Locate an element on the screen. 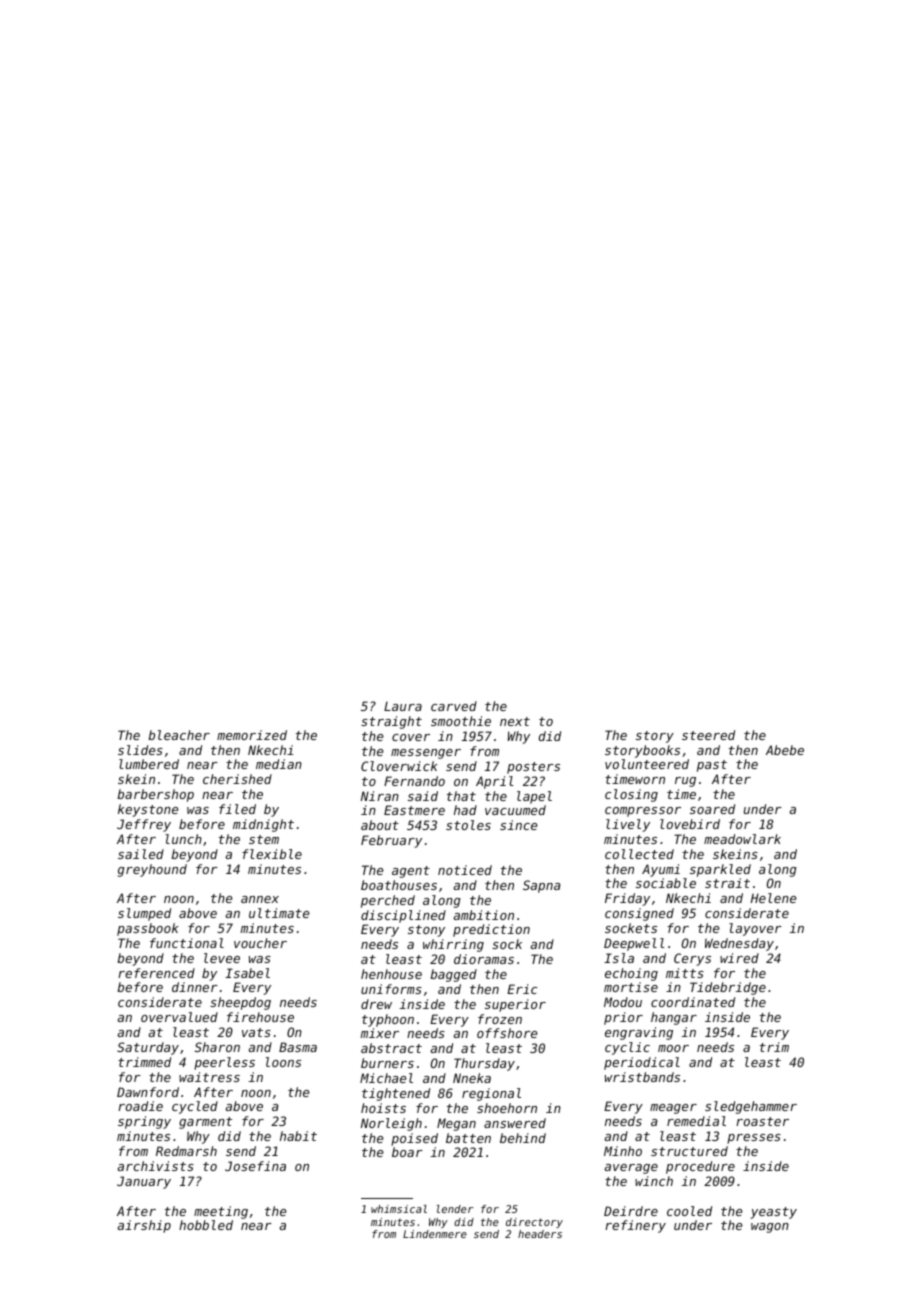  frozen is located at coordinates (500, 1019).
